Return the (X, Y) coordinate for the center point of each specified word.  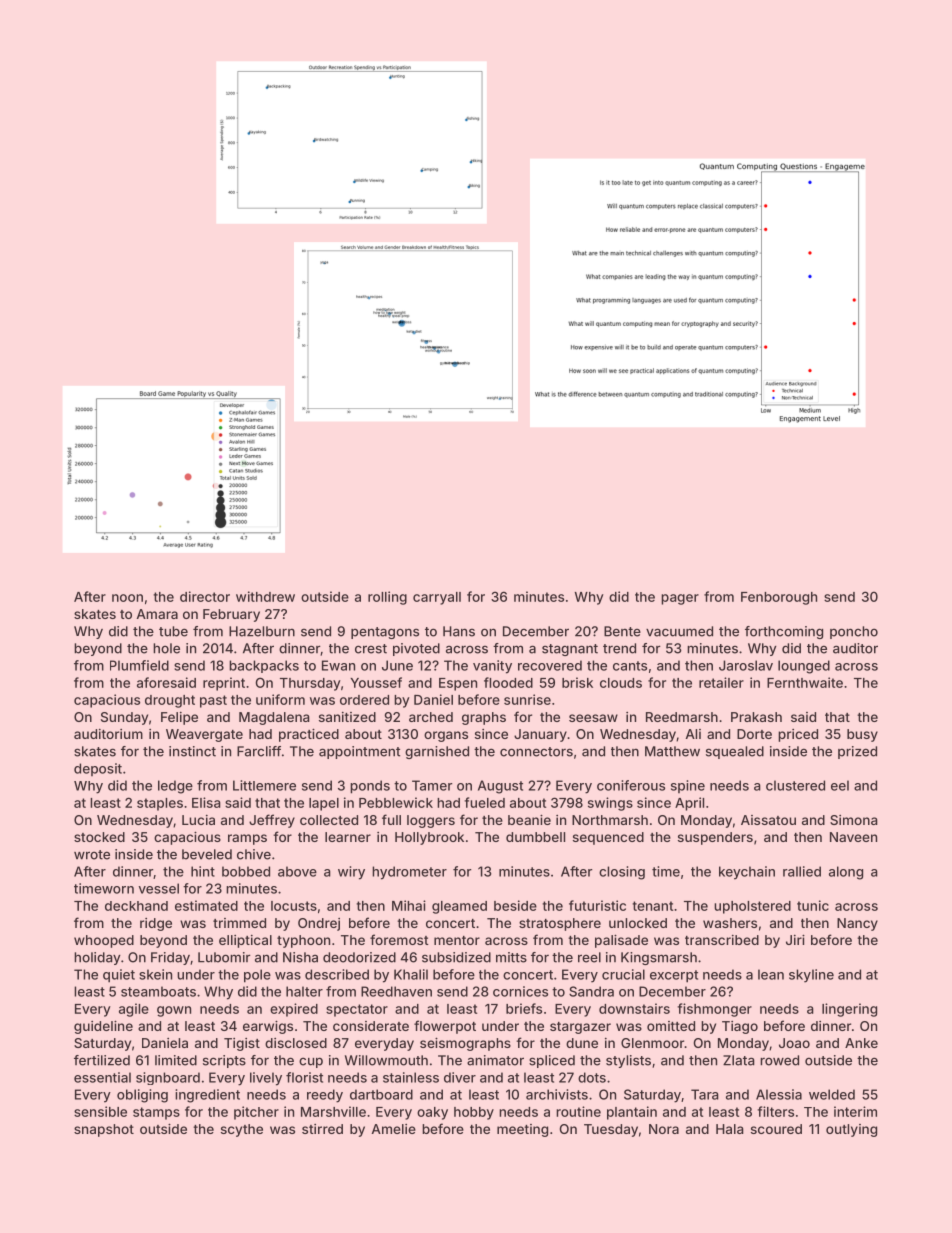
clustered (795, 785)
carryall (437, 598)
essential (102, 1077)
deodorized (359, 957)
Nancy (857, 924)
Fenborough (779, 598)
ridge (156, 924)
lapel (324, 804)
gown (174, 1011)
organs (446, 736)
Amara (157, 614)
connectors (536, 752)
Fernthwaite (805, 682)
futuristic (597, 905)
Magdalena (274, 718)
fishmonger (714, 1010)
